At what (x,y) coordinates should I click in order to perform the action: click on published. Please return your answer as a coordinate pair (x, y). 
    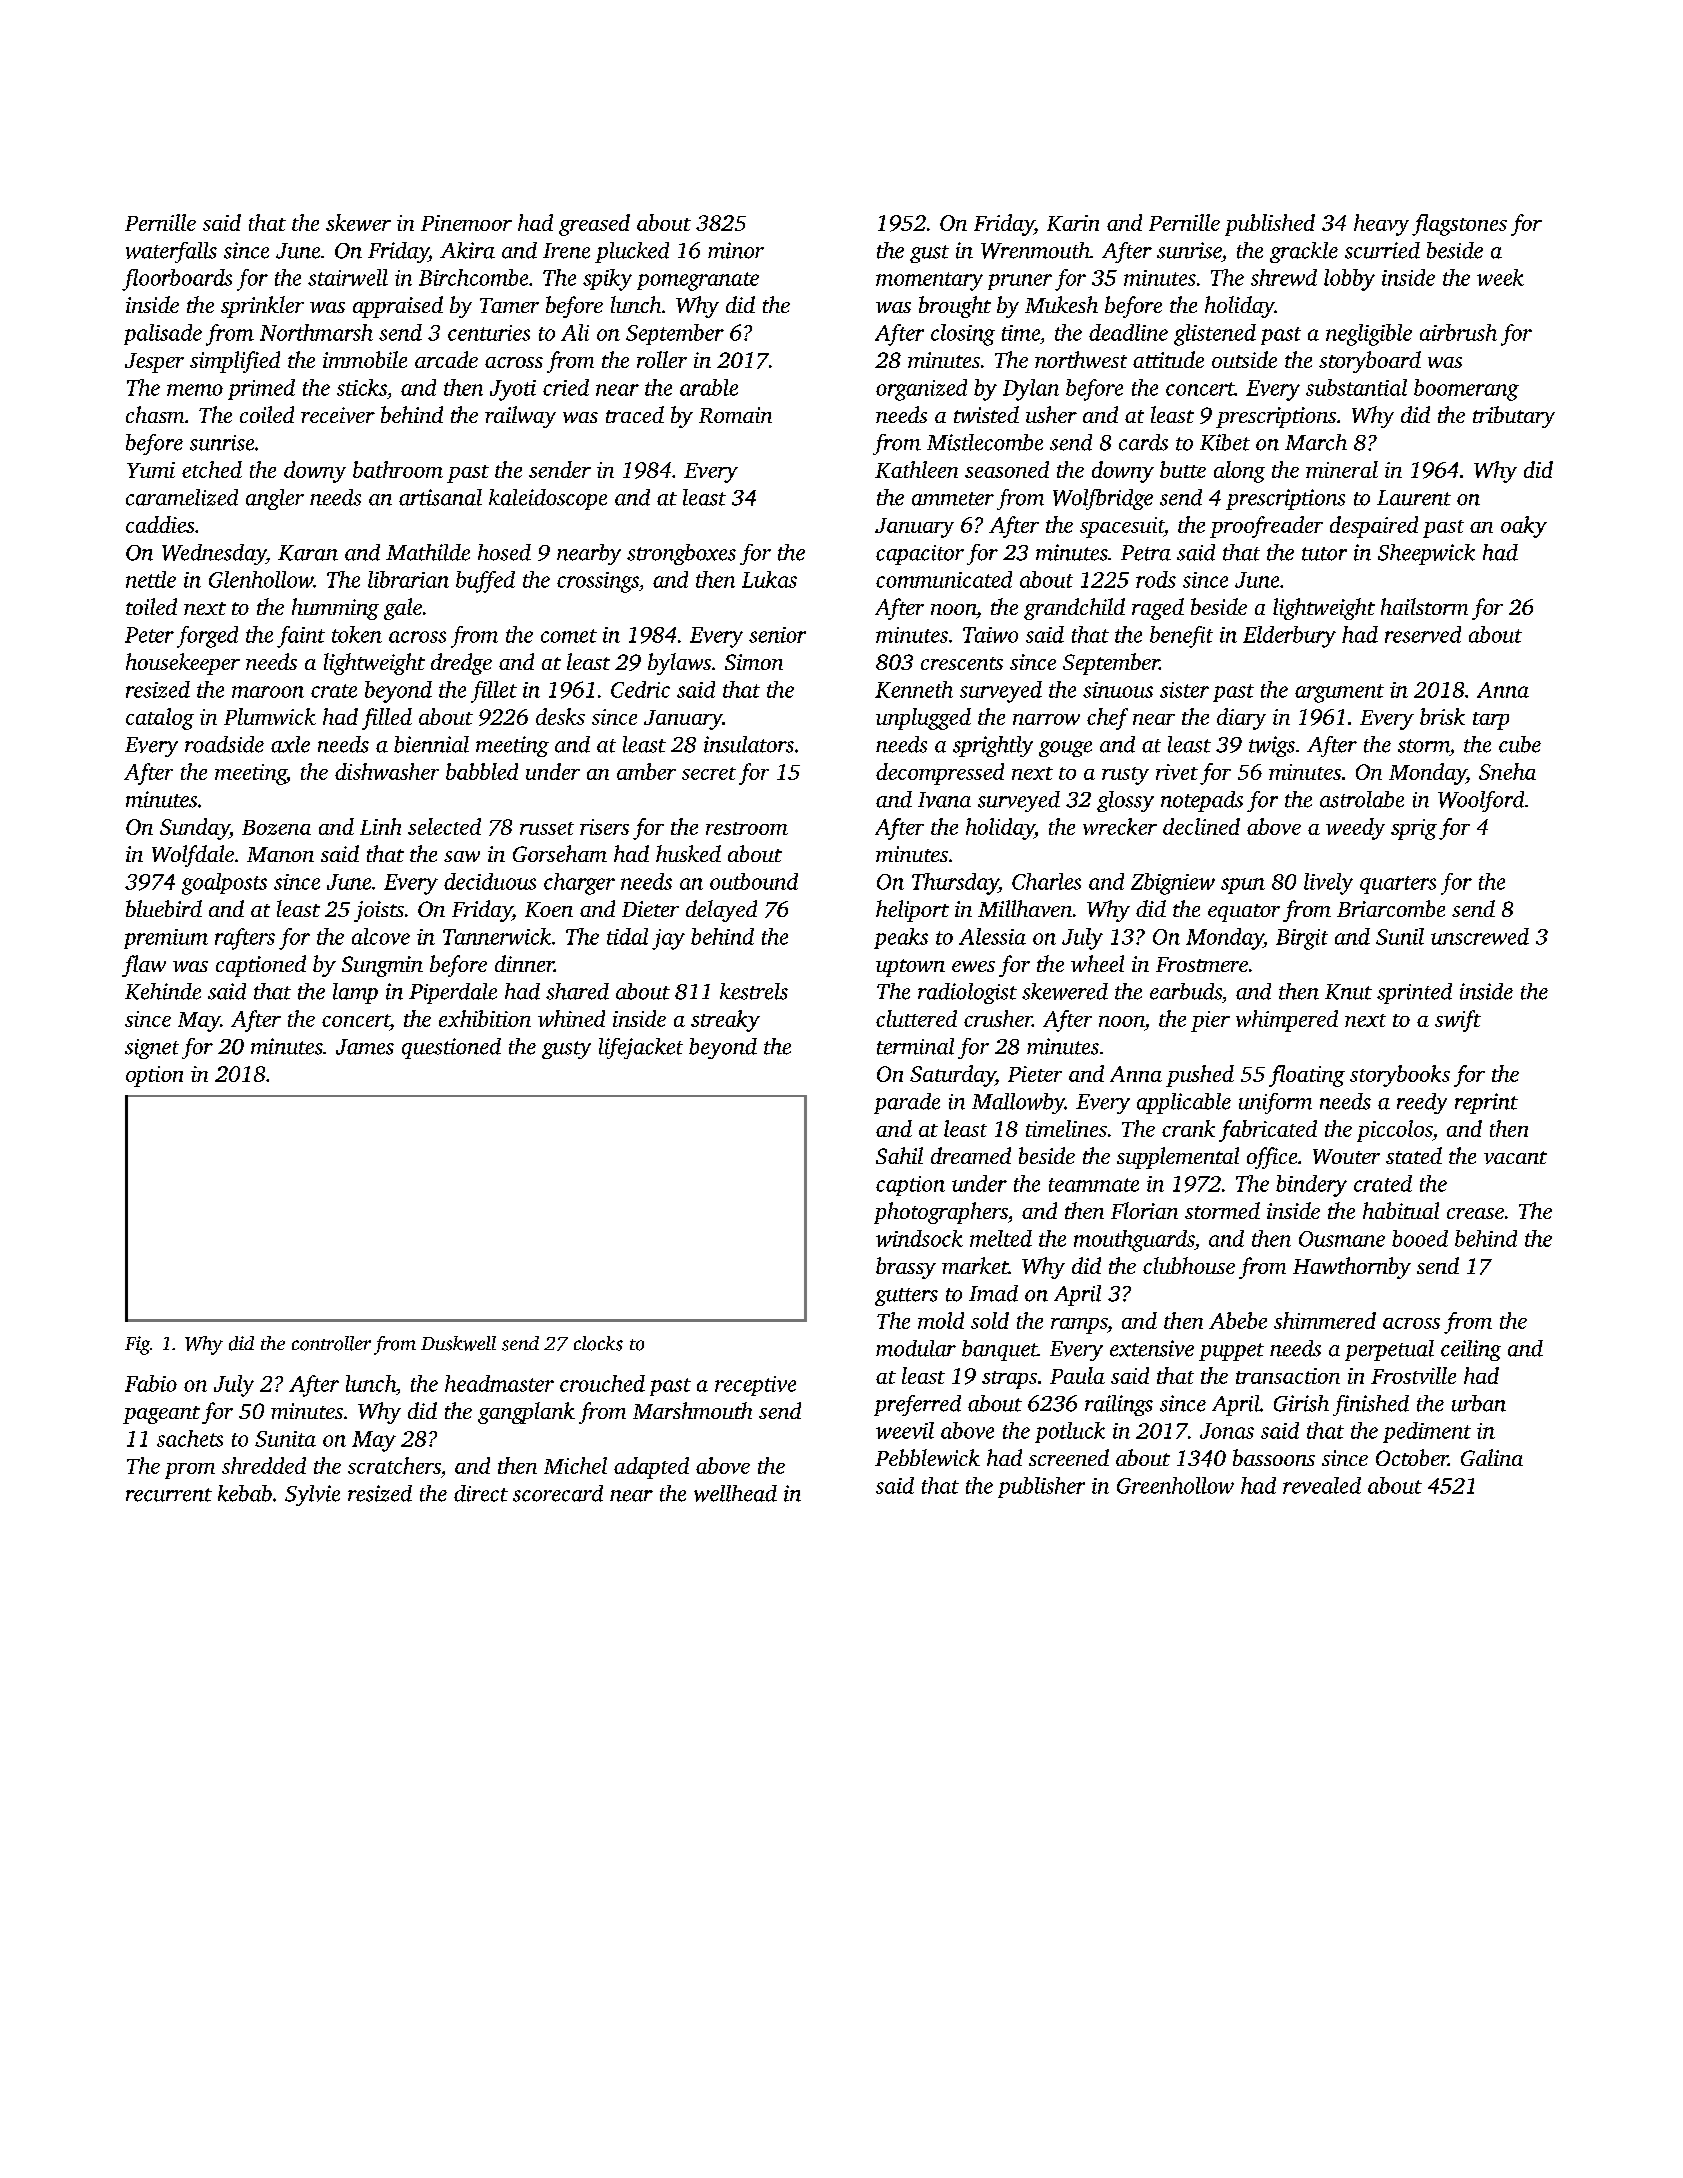
    Looking at the image, I should click on (1270, 225).
